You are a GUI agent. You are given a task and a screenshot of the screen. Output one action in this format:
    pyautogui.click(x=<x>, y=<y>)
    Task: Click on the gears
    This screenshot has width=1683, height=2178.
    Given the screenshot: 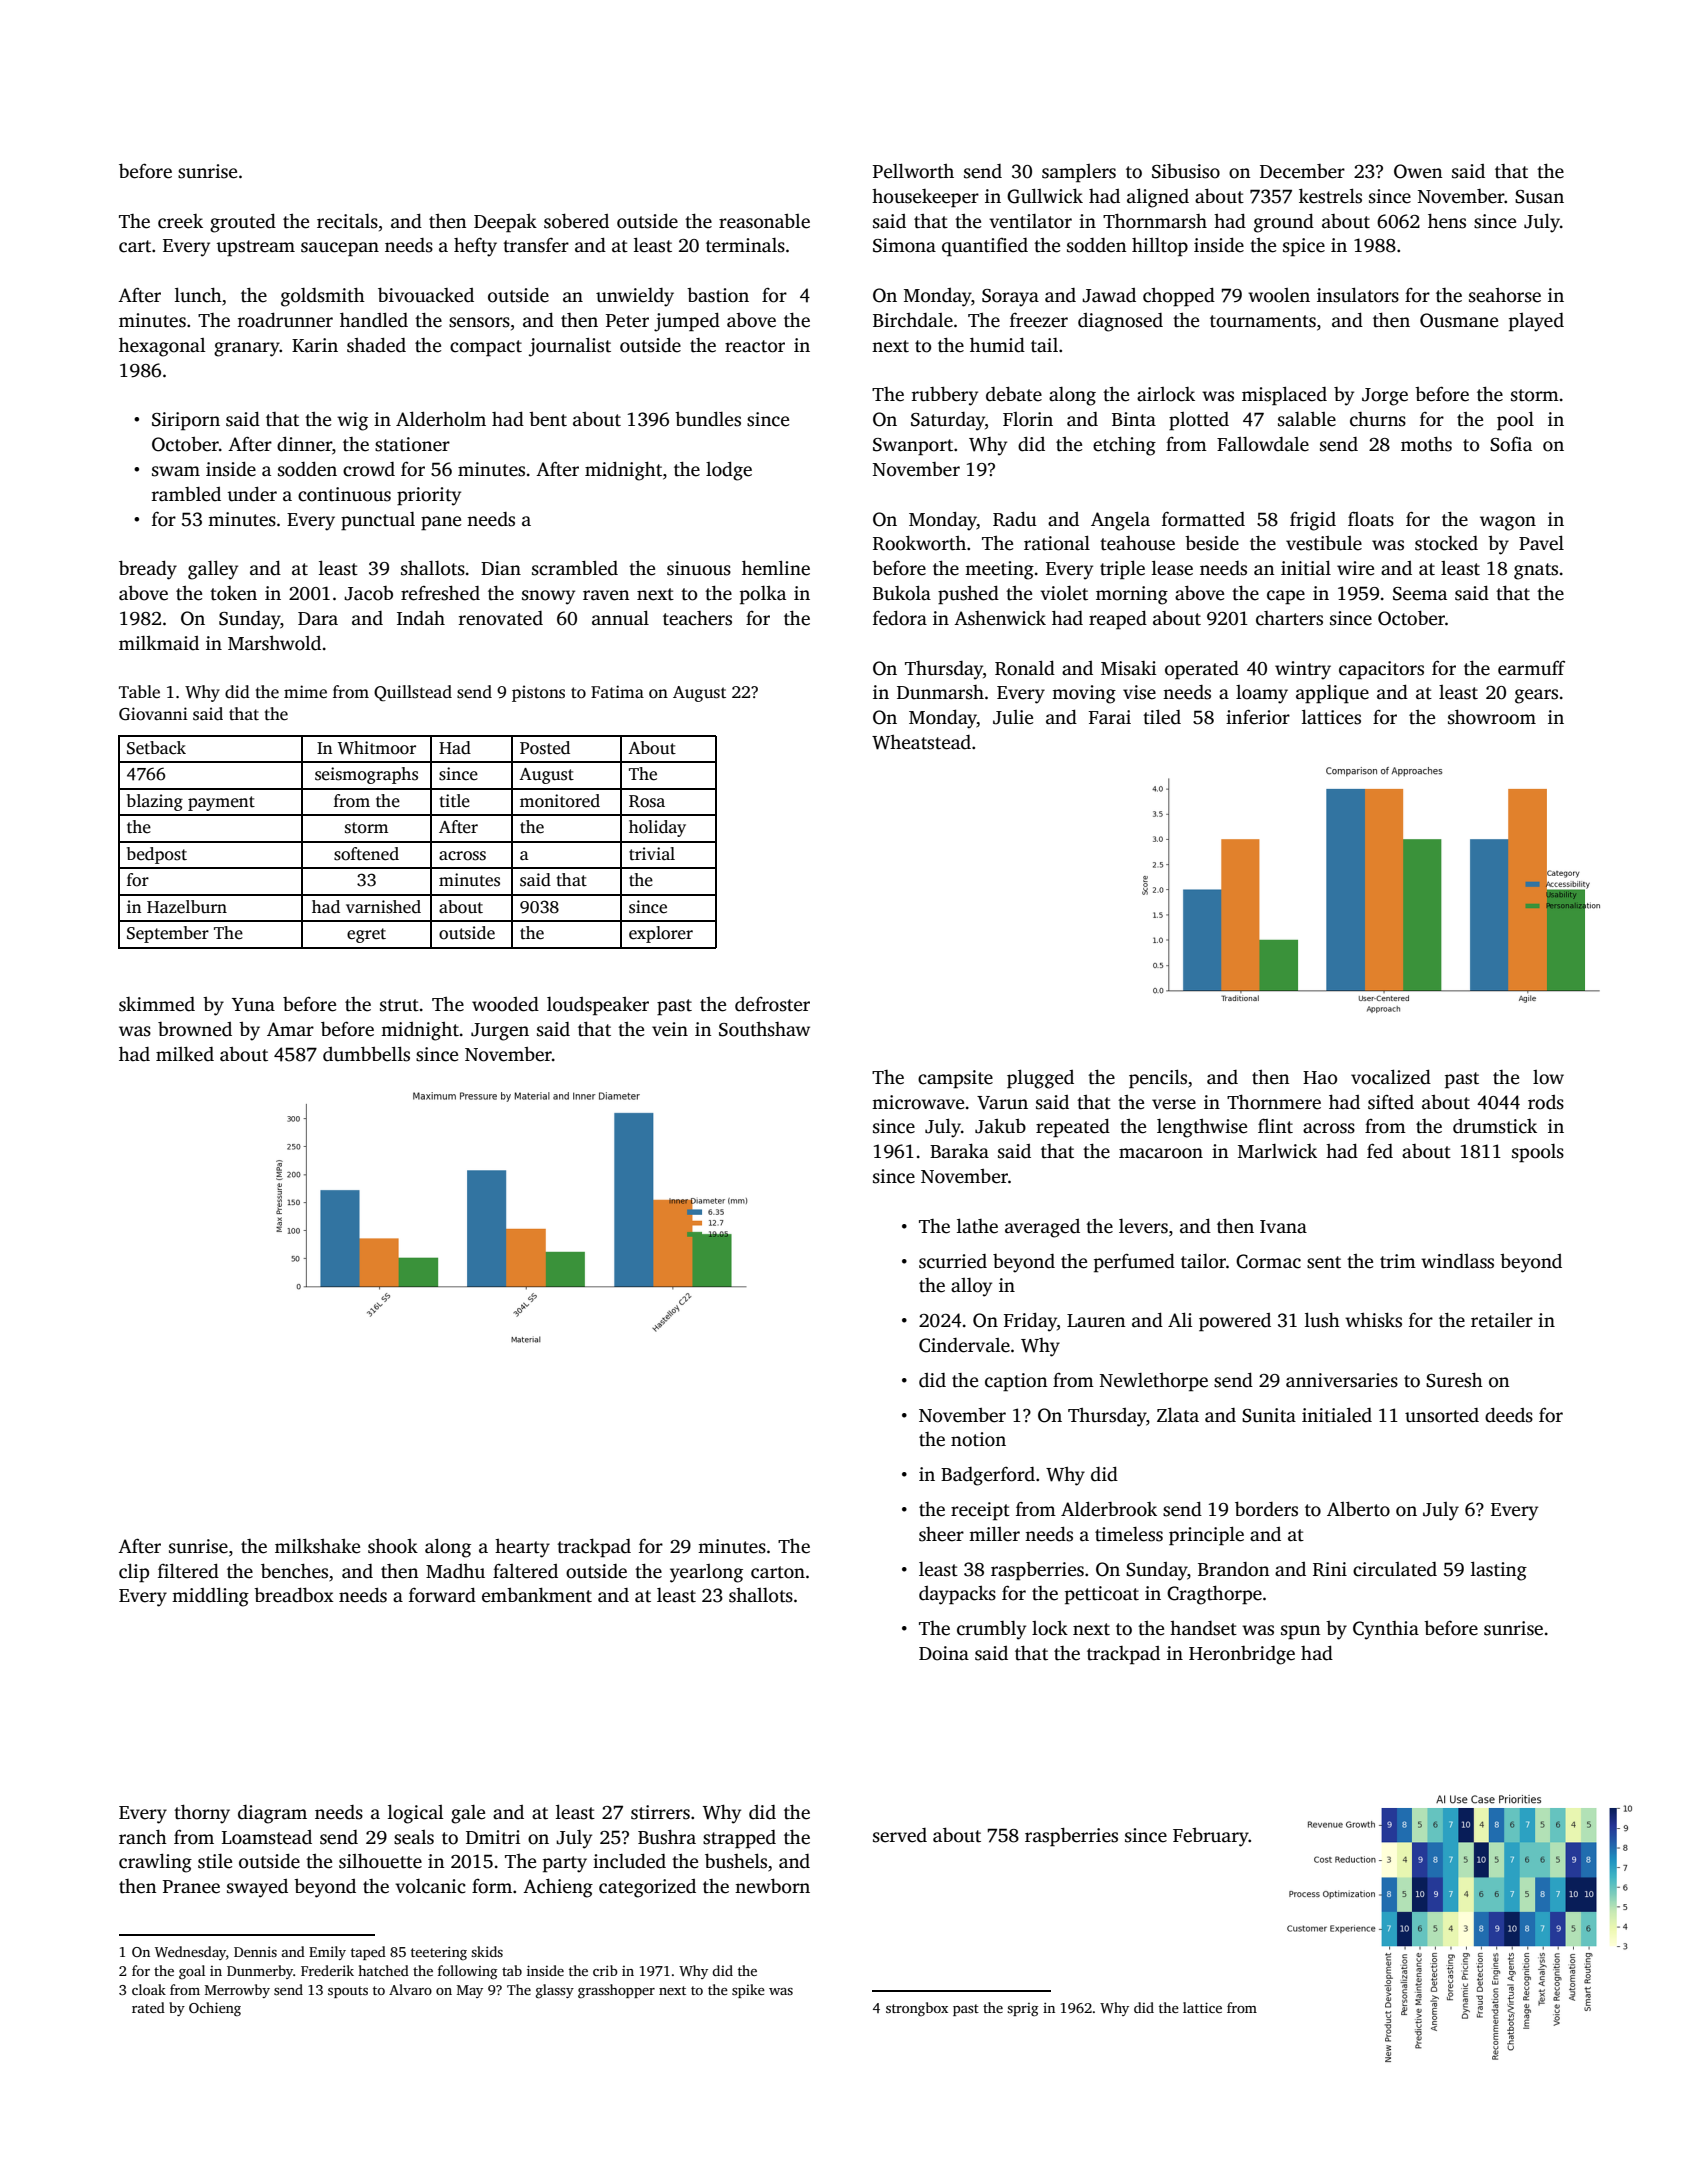 What is the action you would take?
    pyautogui.click(x=1536, y=696)
